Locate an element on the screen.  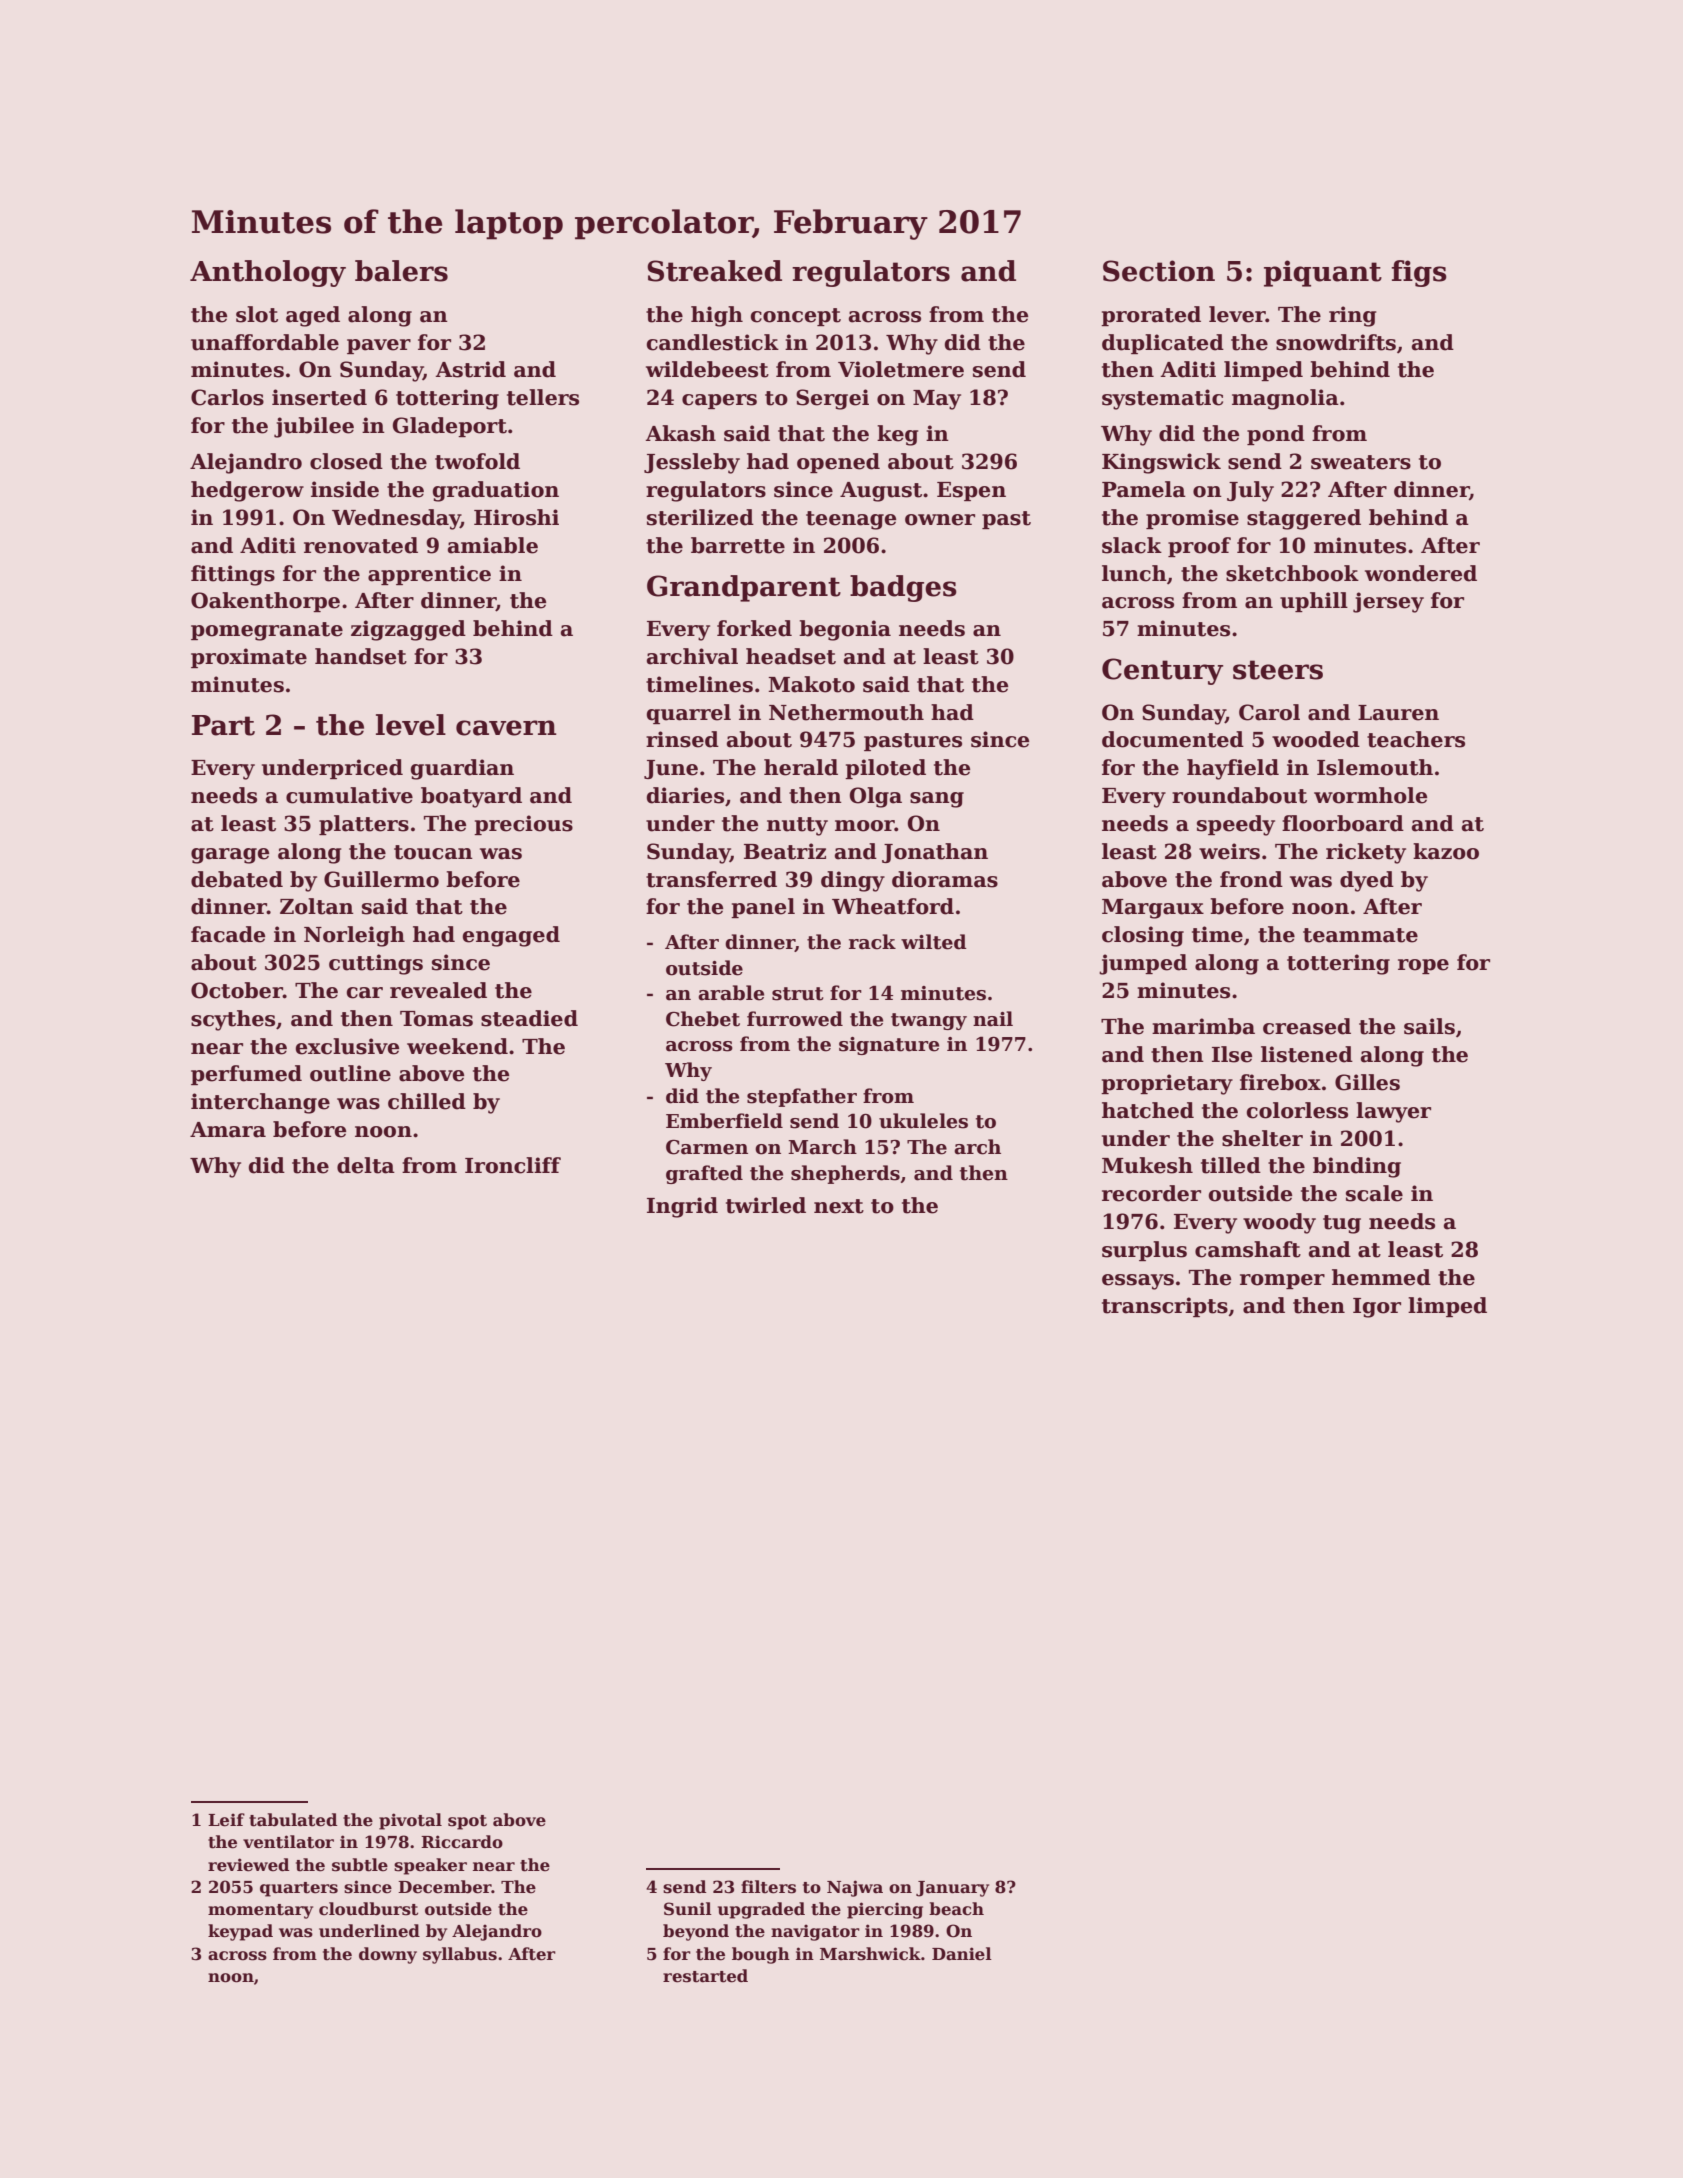
proof is located at coordinates (1199, 547).
